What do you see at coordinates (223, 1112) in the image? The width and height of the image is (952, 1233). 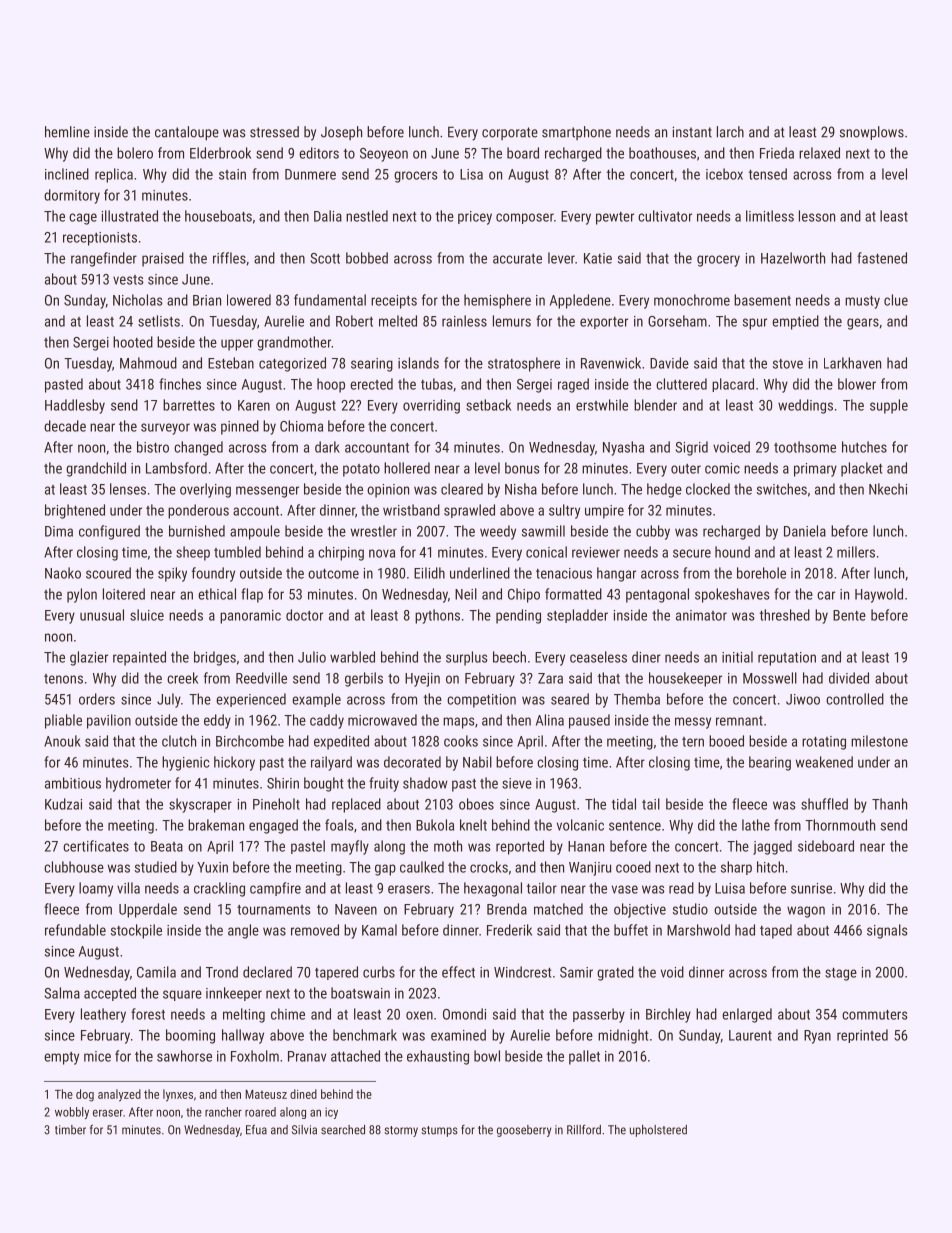 I see `rancher` at bounding box center [223, 1112].
